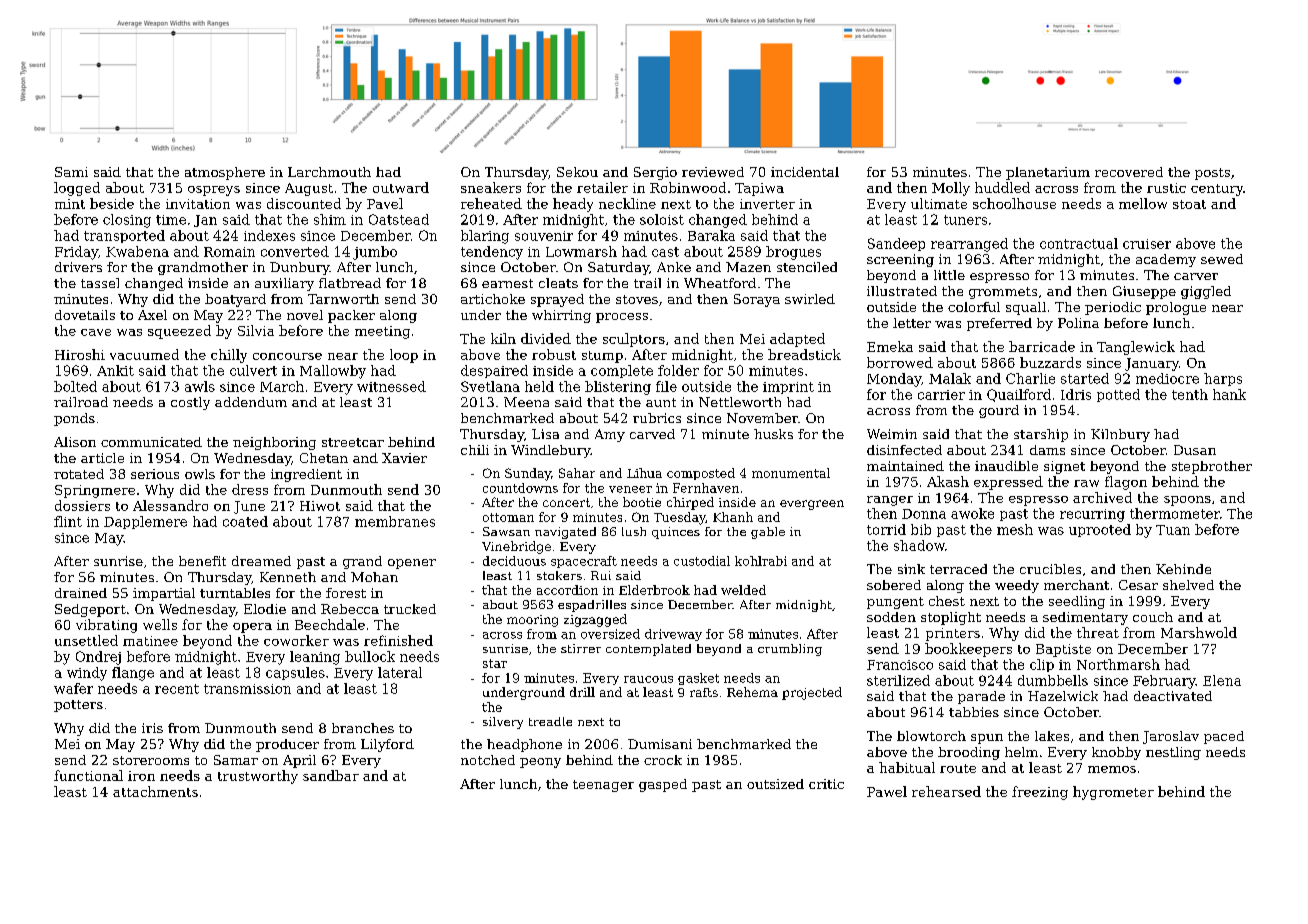  Describe the element at coordinates (235, 300) in the image. I see `boatyard` at that location.
